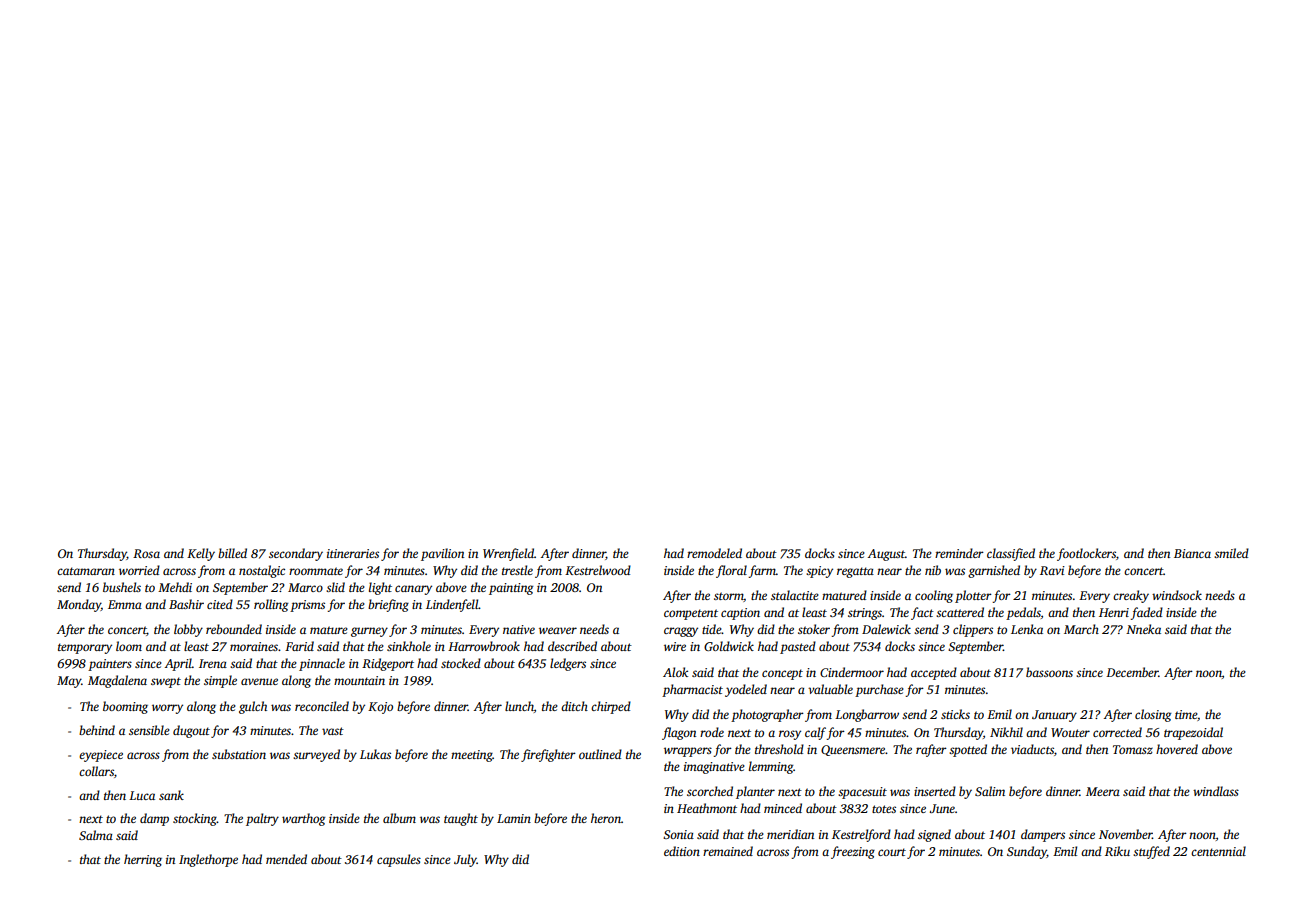 The height and width of the screenshot is (924, 1308). I want to click on Meera, so click(1103, 791).
